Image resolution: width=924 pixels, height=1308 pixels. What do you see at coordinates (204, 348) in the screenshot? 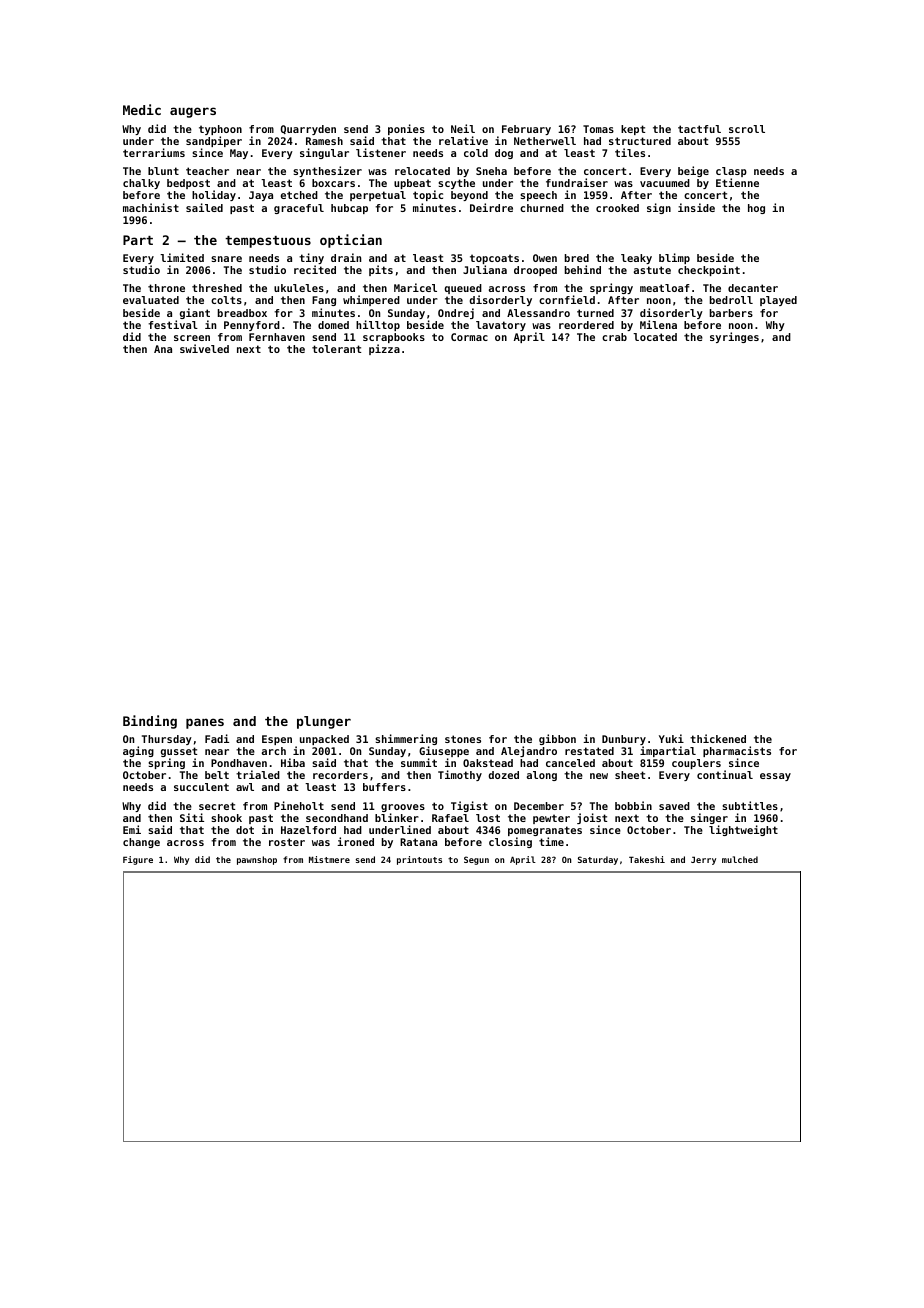
I see `swiveled` at bounding box center [204, 348].
